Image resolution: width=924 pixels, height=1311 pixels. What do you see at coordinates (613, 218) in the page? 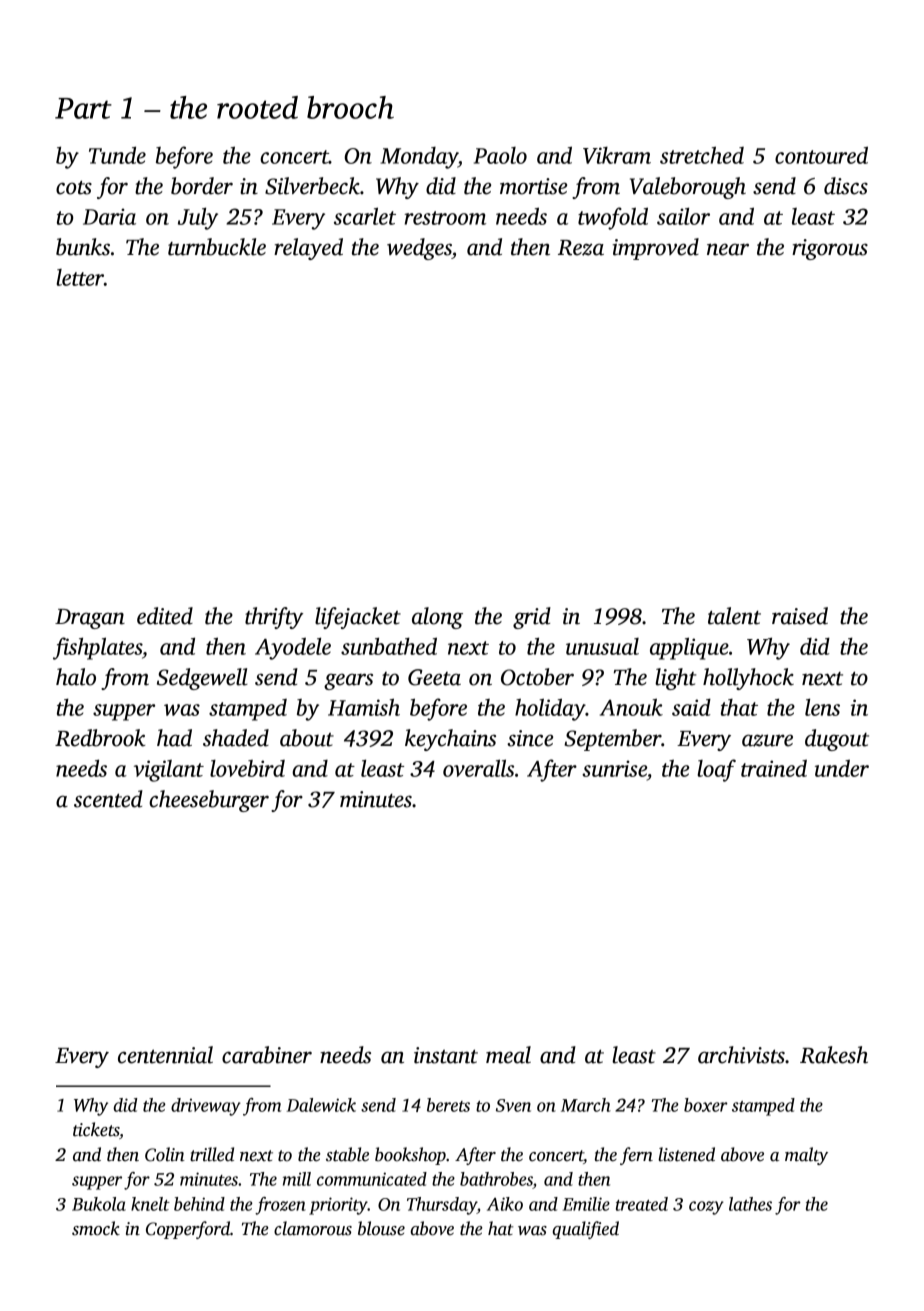
I see `twofold` at bounding box center [613, 218].
